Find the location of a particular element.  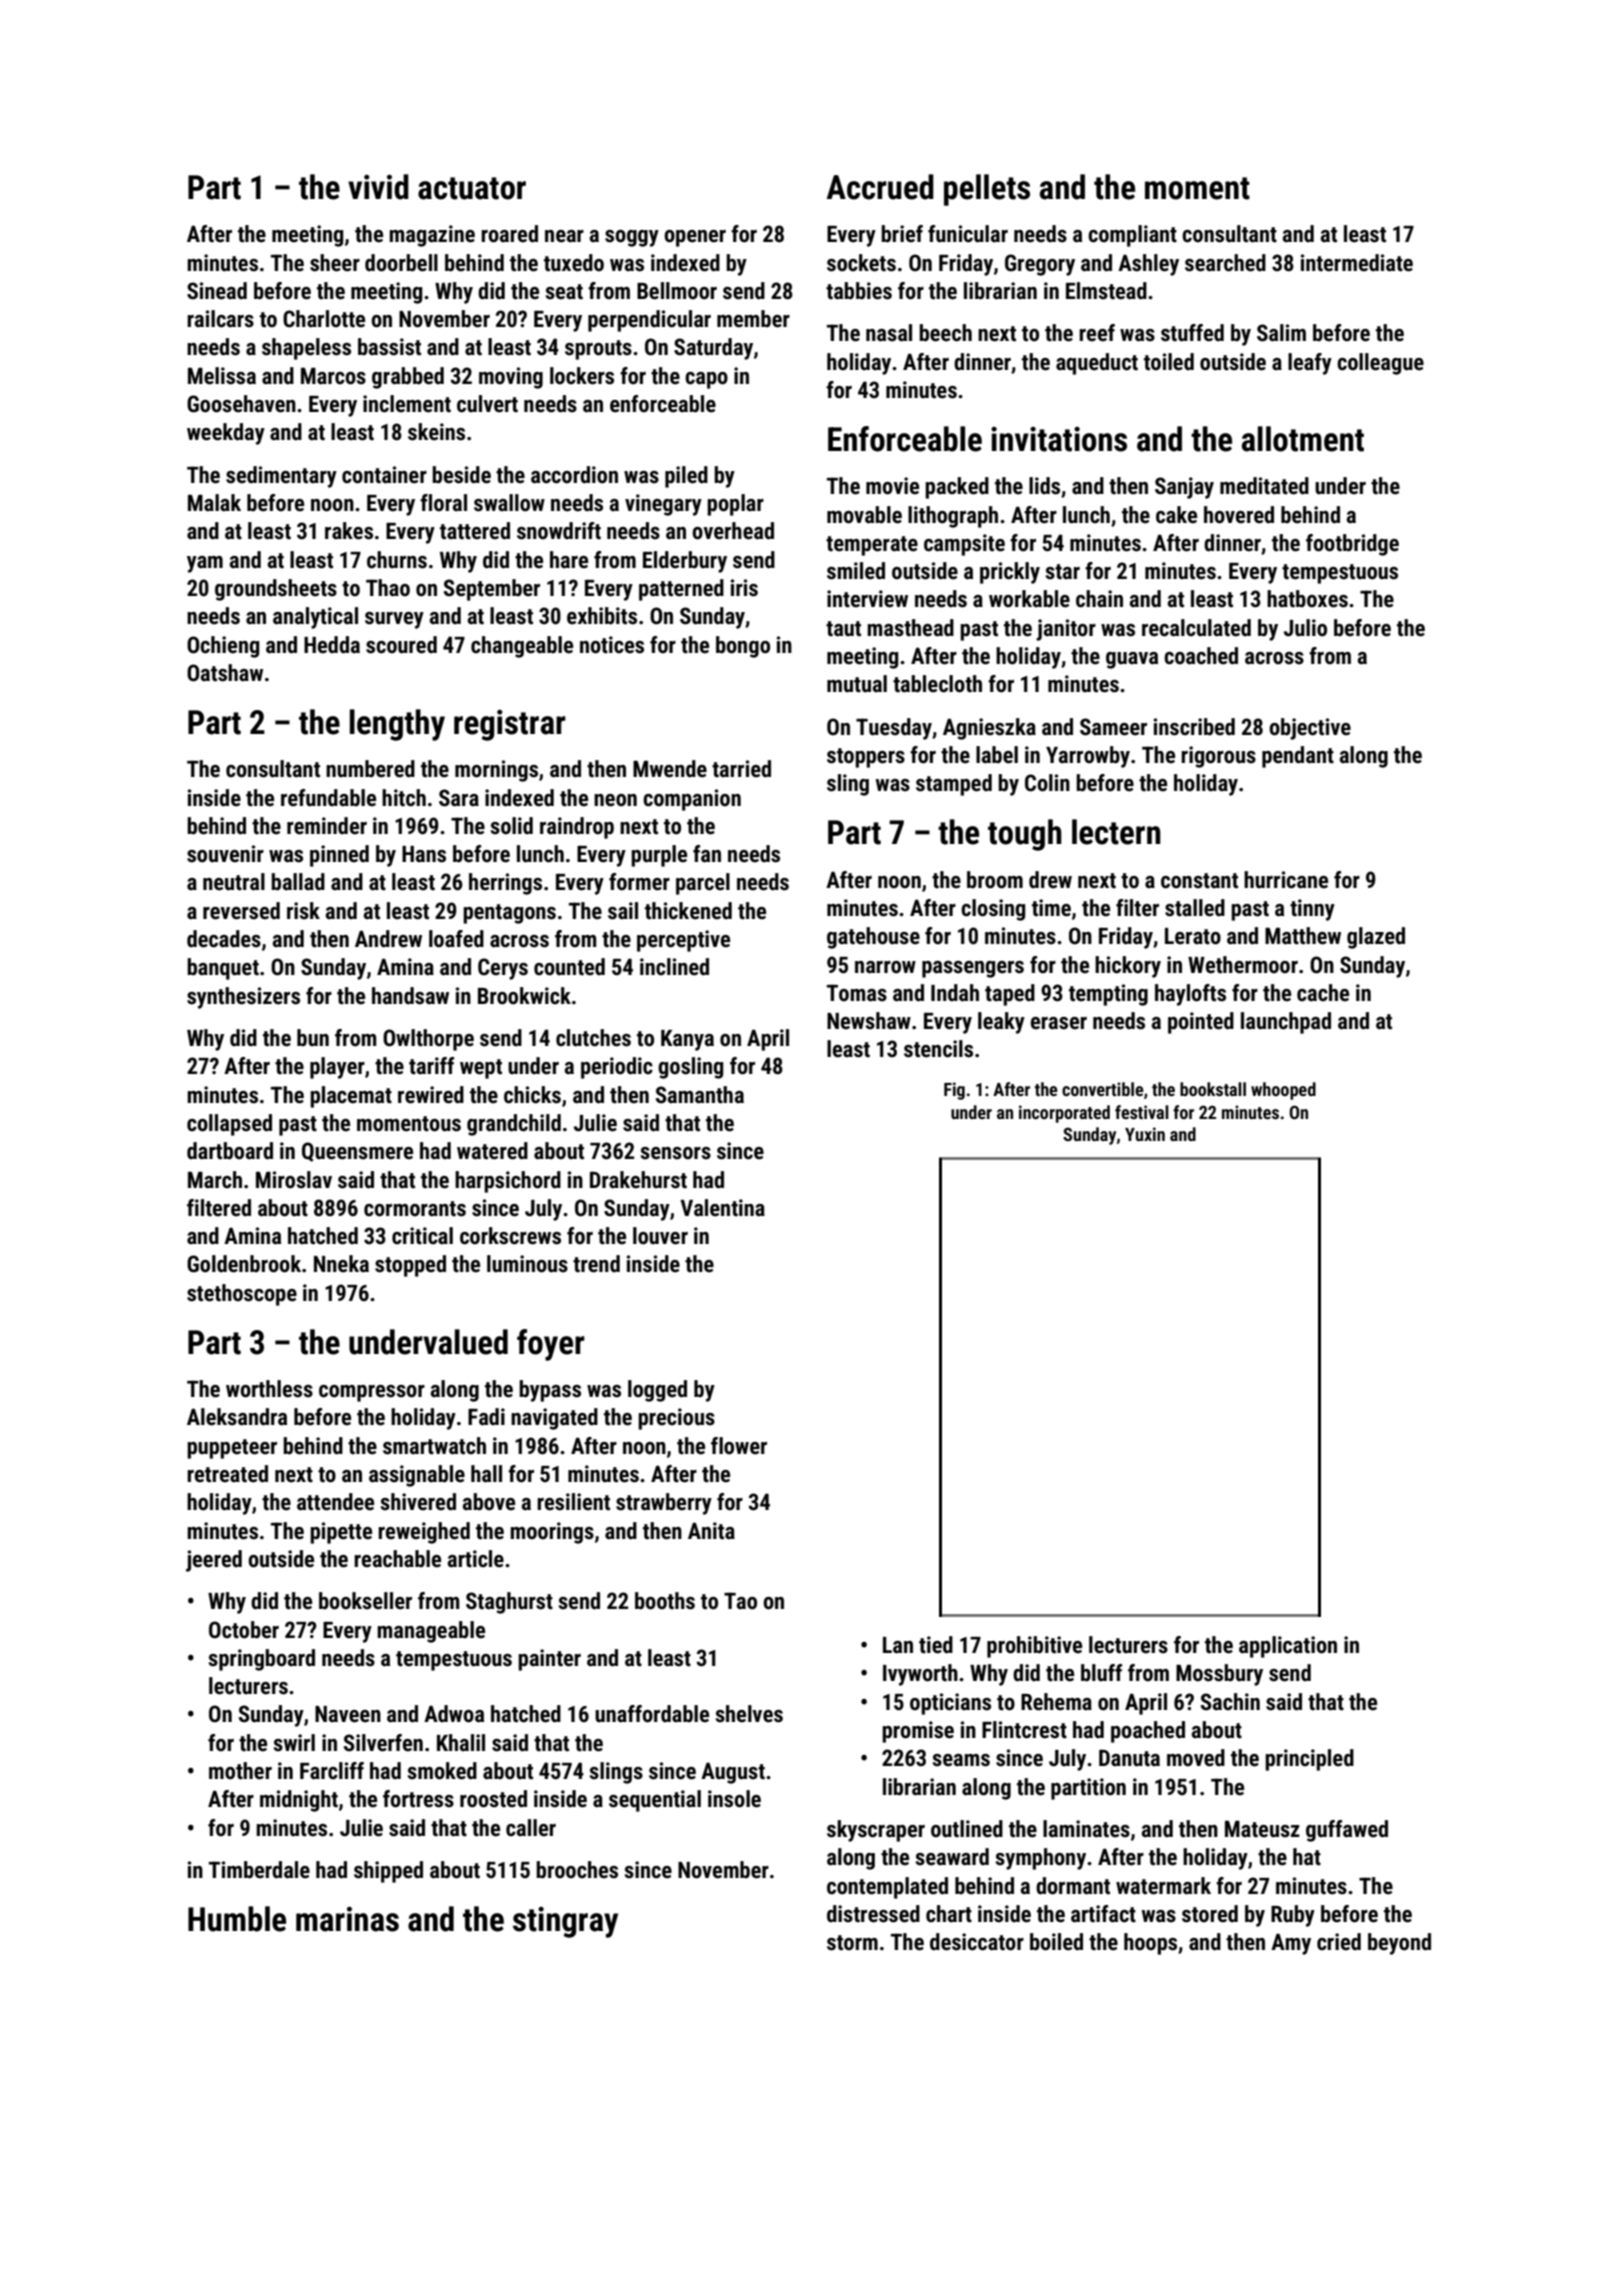

sedimentary is located at coordinates (281, 477).
